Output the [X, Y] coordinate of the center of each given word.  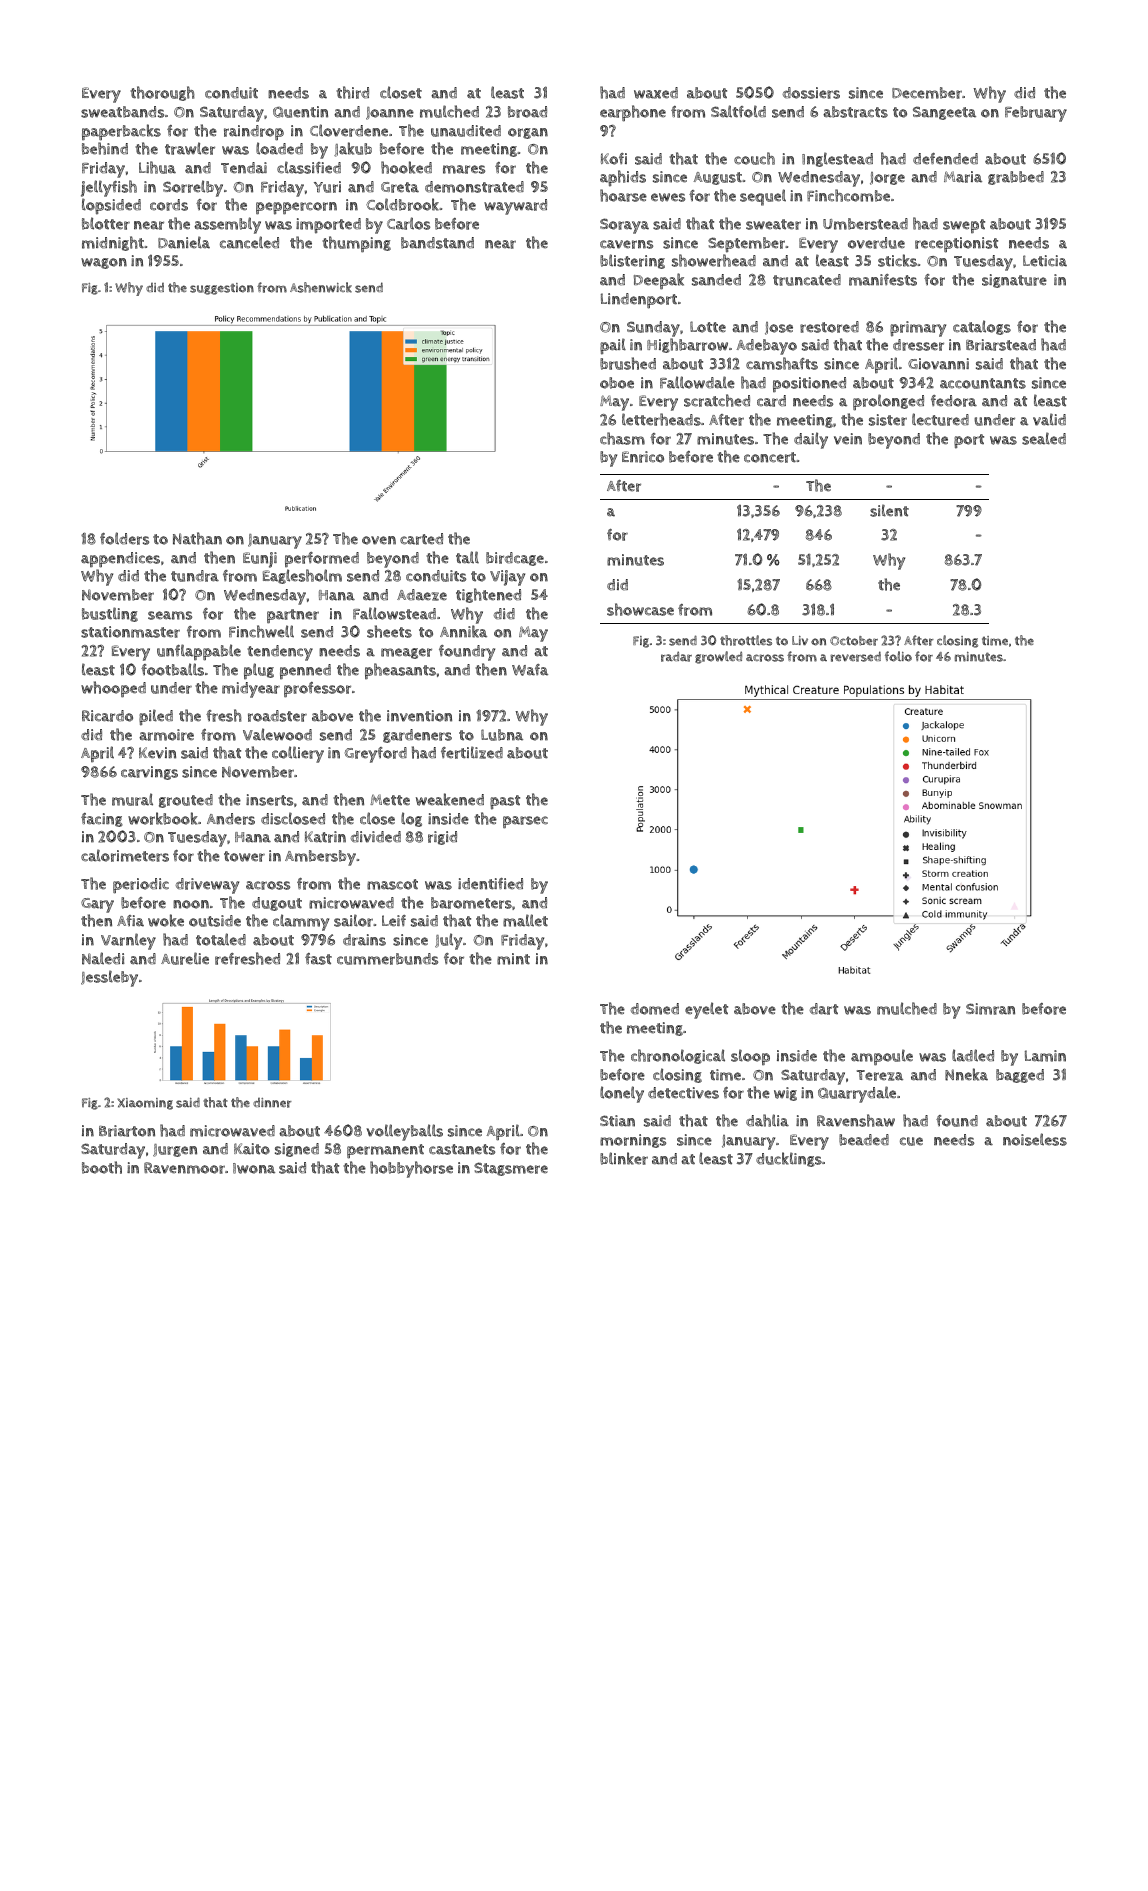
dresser [918, 345]
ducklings [789, 1159]
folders [124, 538]
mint [513, 959]
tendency [280, 653]
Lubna [502, 735]
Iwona [254, 1168]
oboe [617, 383]
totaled [221, 939]
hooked [406, 167]
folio [898, 656]
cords [169, 205]
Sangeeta [944, 113]
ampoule [882, 1057]
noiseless [1035, 1139]
